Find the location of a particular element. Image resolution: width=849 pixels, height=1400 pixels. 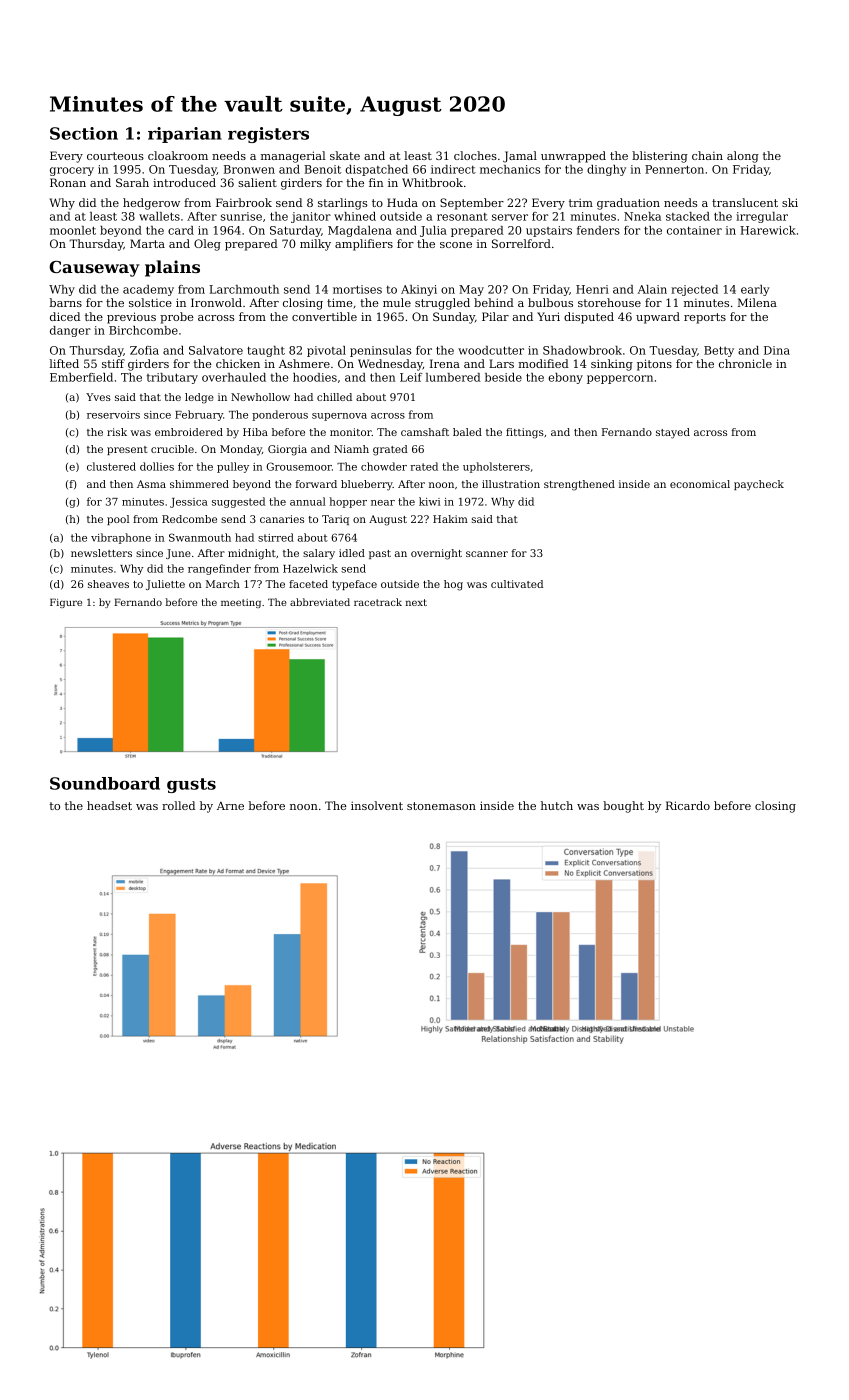

gusts is located at coordinates (191, 785).
